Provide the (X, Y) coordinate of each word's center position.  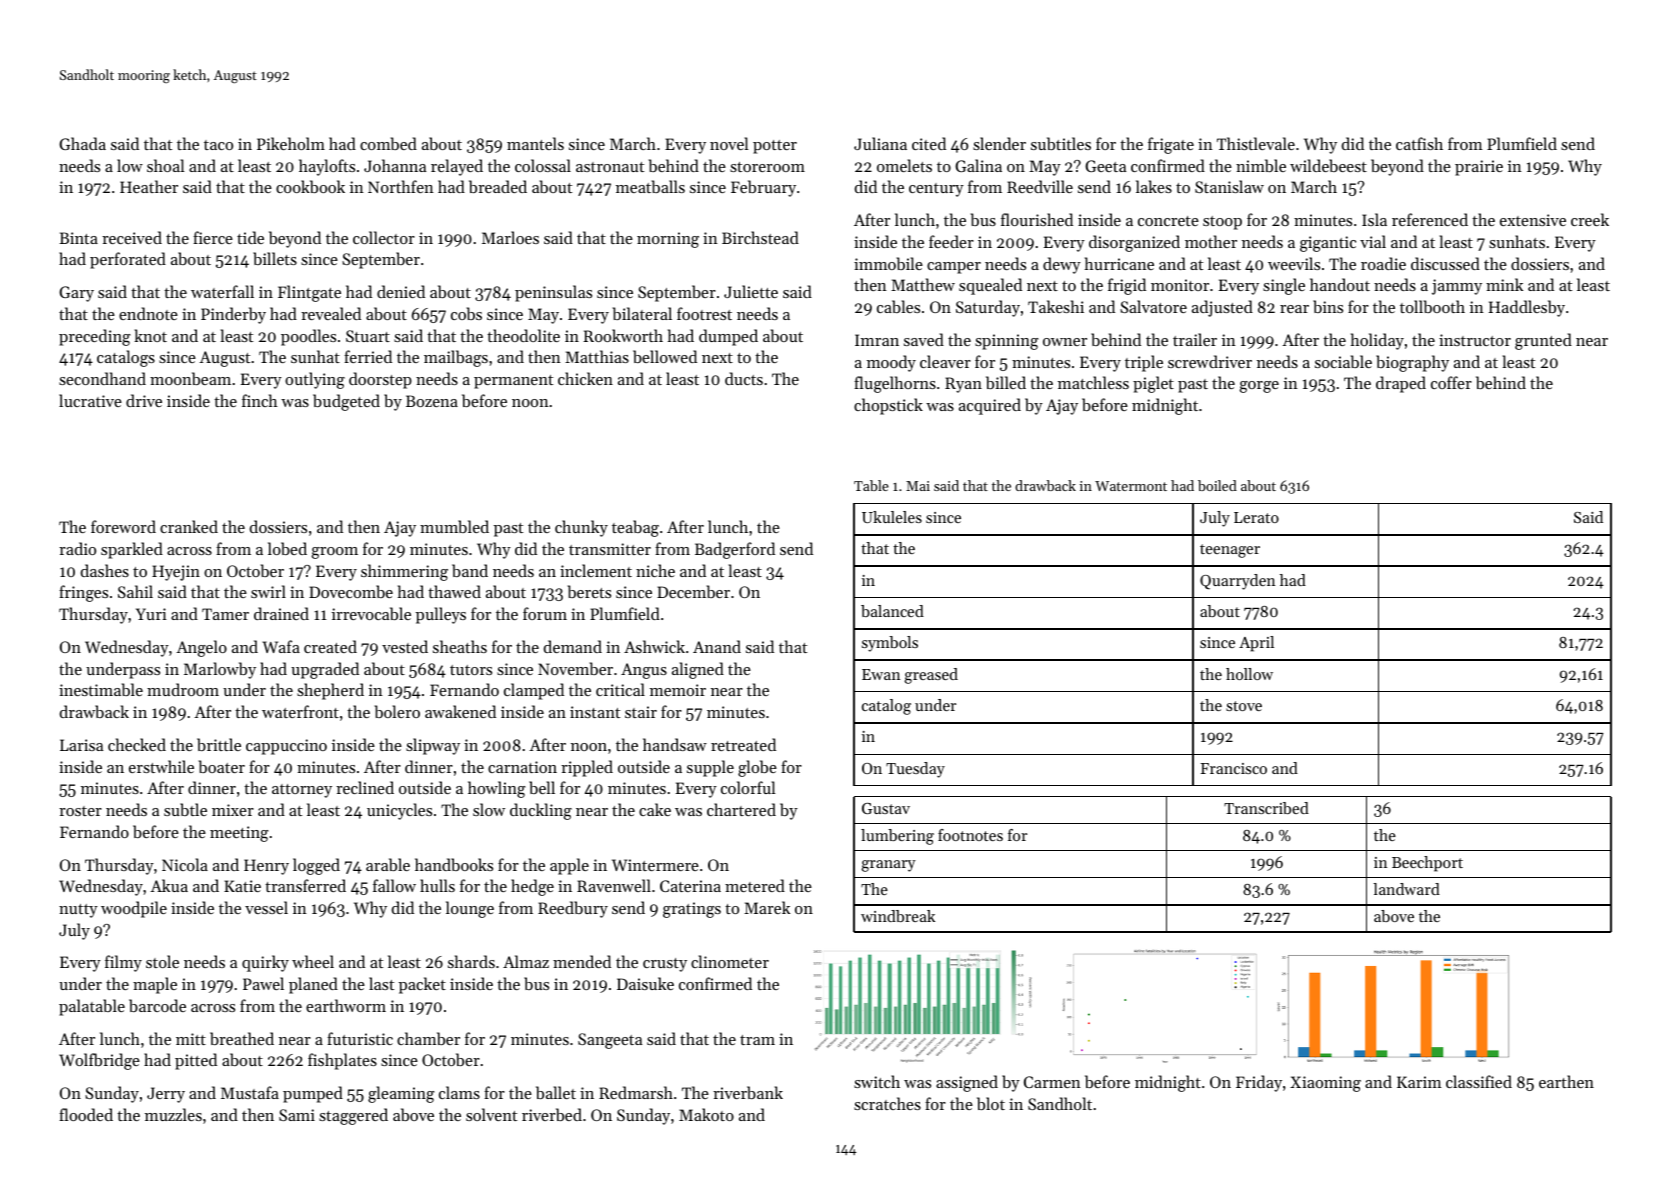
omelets (904, 165)
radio (77, 548)
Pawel (263, 983)
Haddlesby (1527, 308)
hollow (1249, 674)
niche (655, 570)
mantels (535, 143)
